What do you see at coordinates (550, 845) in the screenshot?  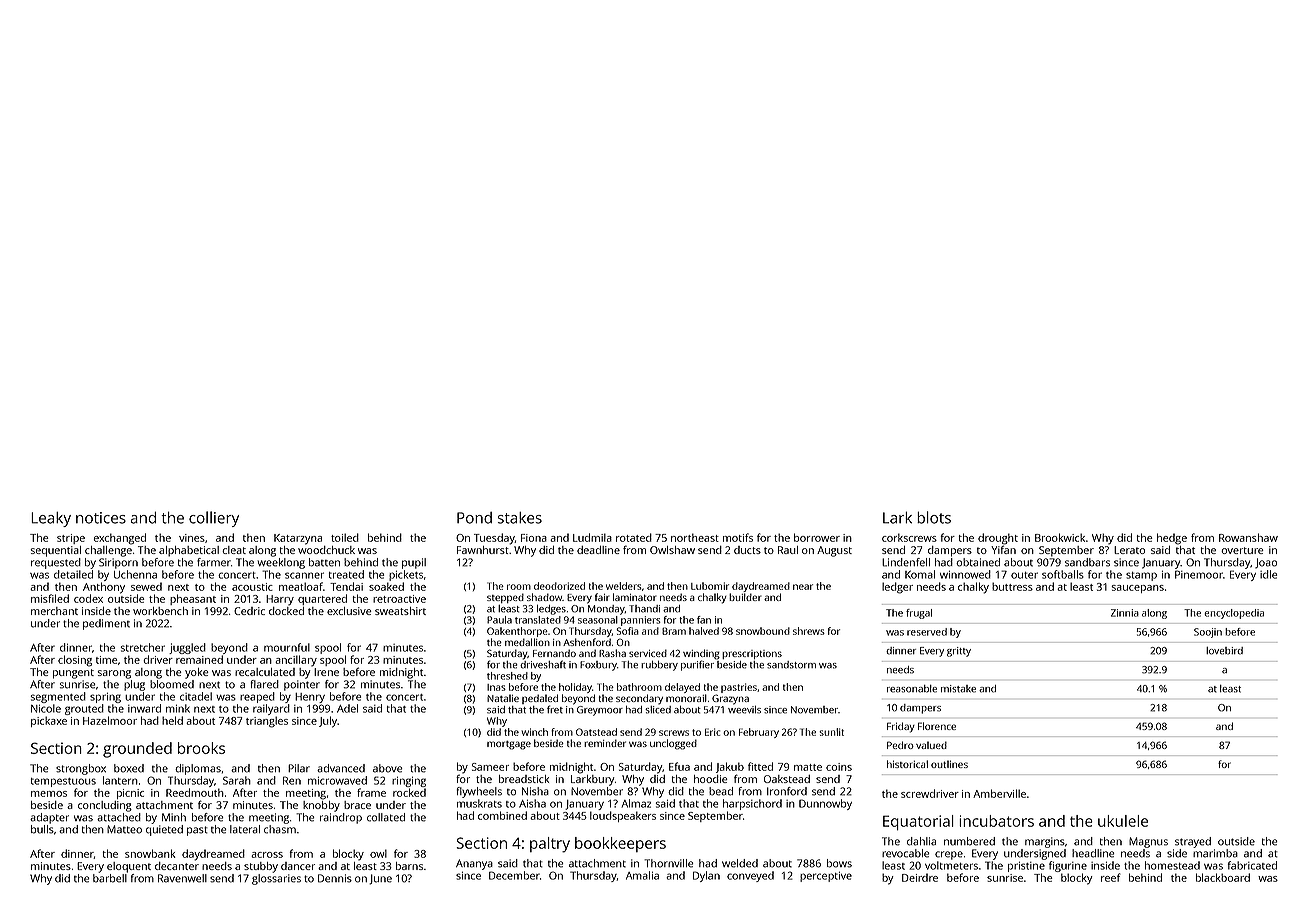 I see `paltry` at bounding box center [550, 845].
